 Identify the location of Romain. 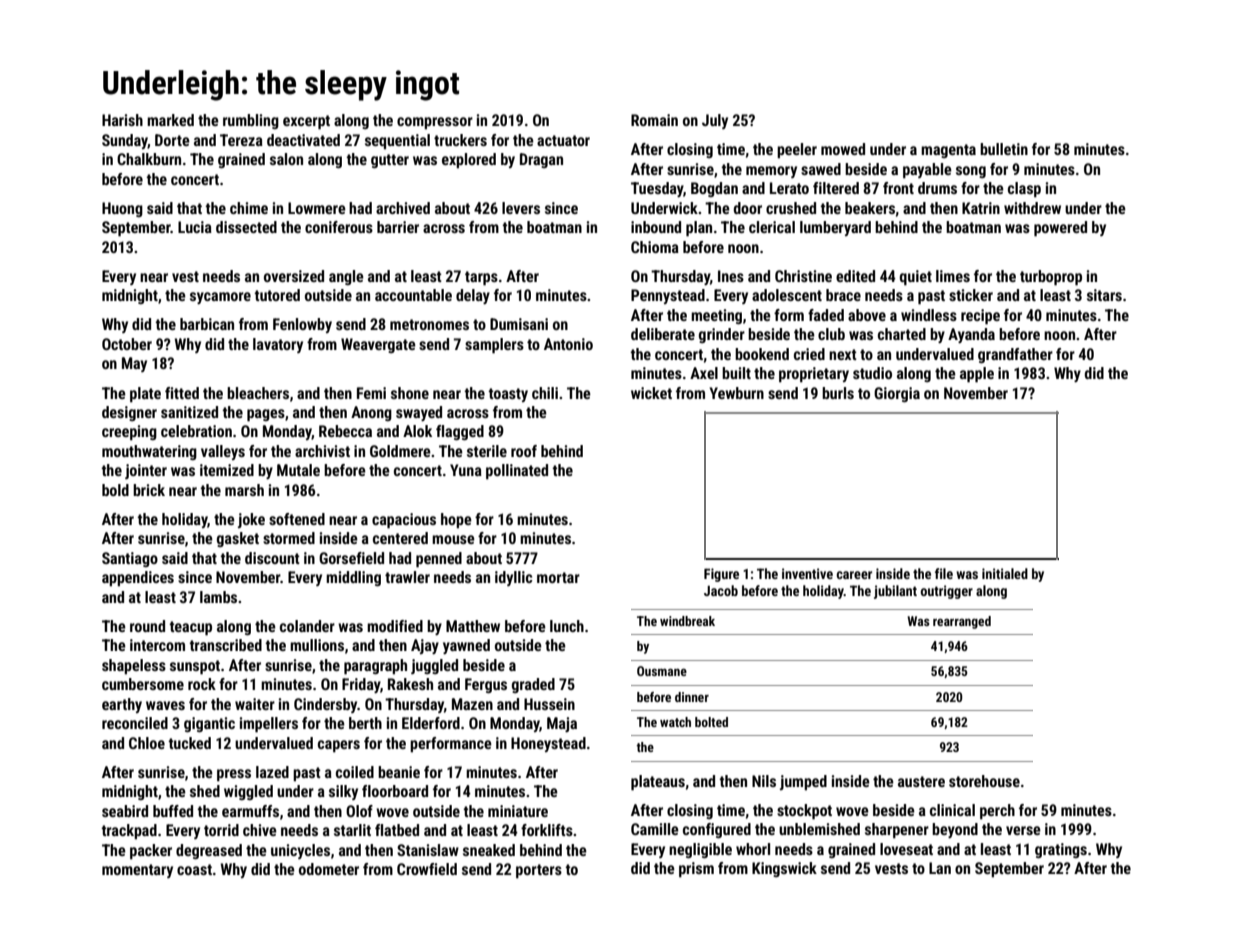
(654, 120).
